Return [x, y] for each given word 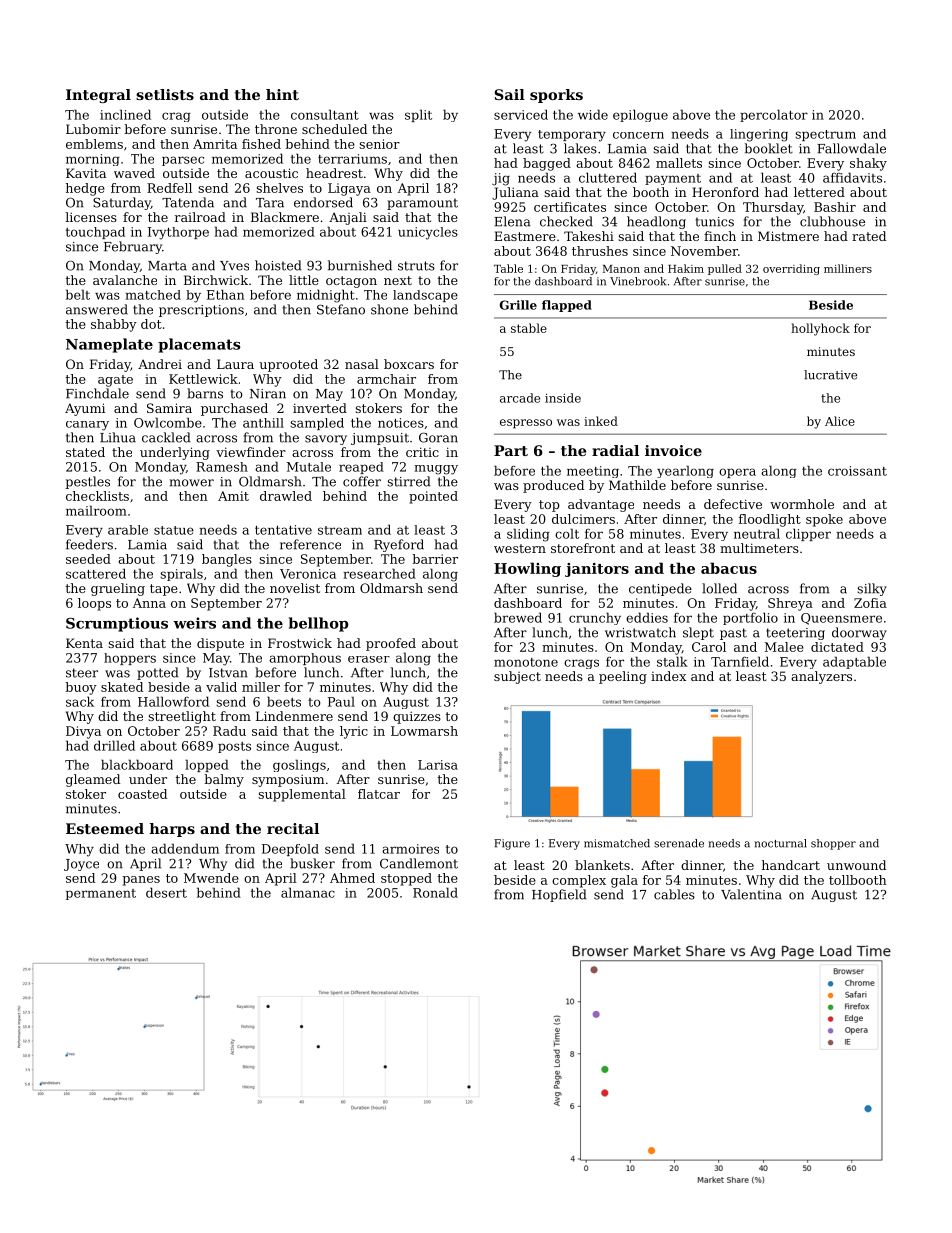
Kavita [86, 173]
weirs [194, 623]
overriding [791, 269]
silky [872, 589]
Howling [527, 569]
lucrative [830, 375]
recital [293, 828]
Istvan [228, 673]
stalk [672, 661]
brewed [518, 617]
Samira [169, 408]
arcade [520, 398]
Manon [621, 269]
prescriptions [201, 311]
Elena [512, 221]
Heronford [725, 192]
